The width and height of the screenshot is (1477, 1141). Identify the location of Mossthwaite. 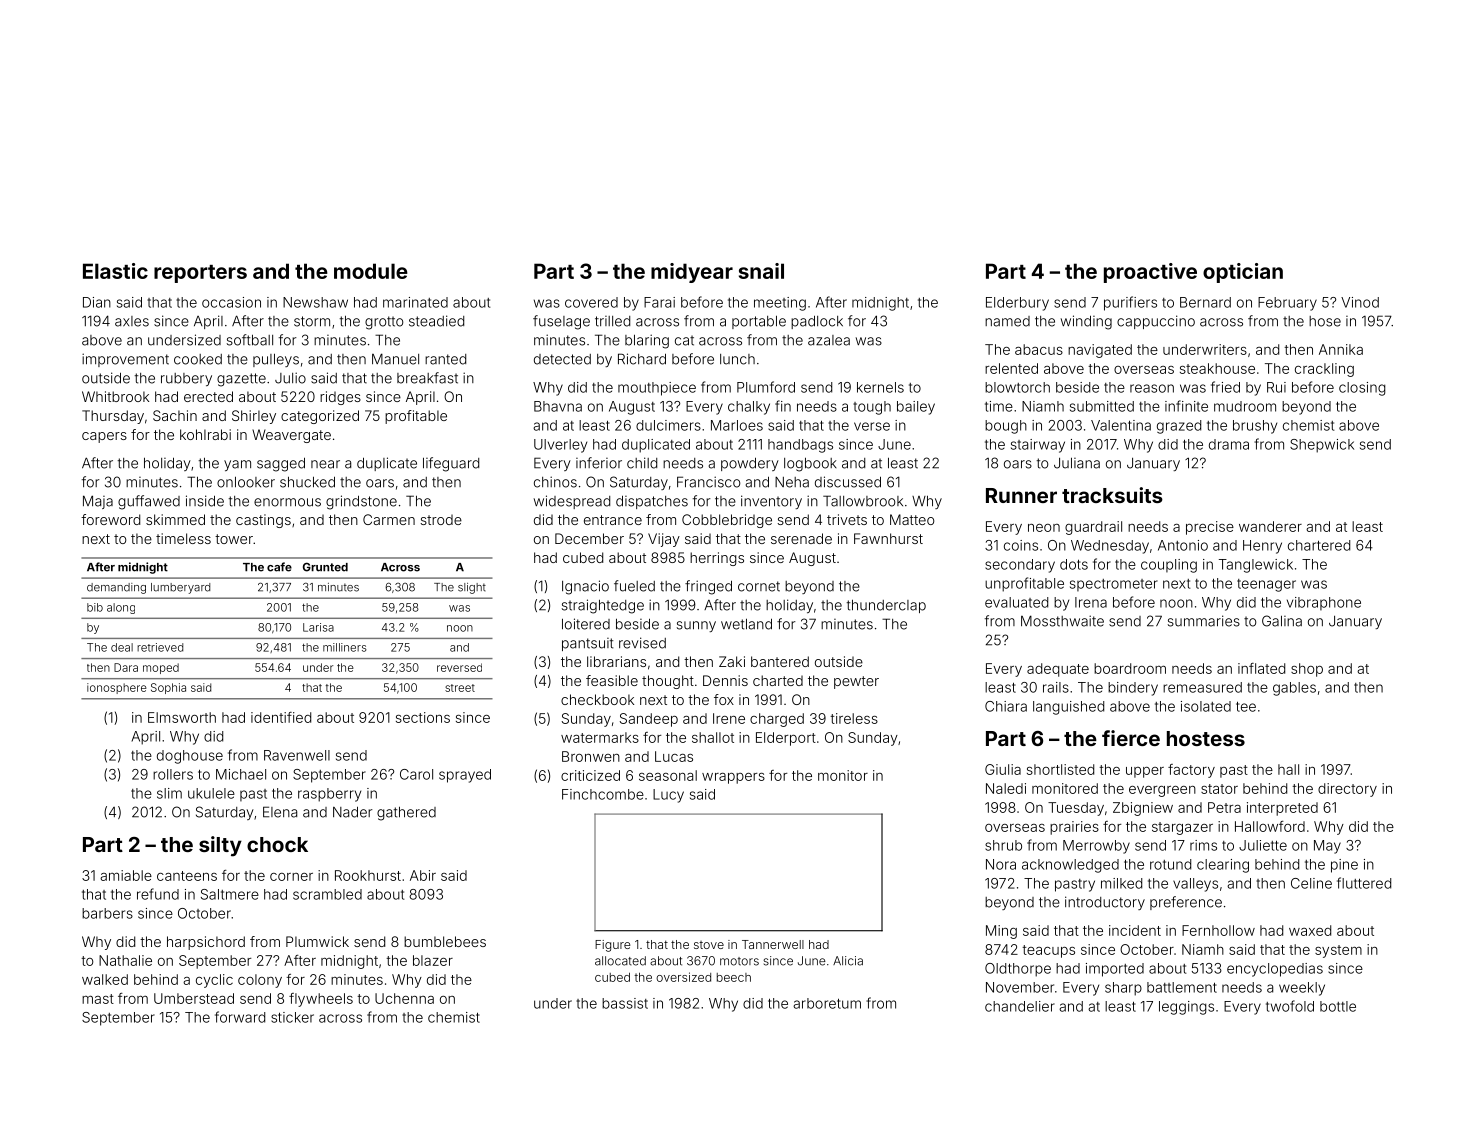
(1062, 621).
